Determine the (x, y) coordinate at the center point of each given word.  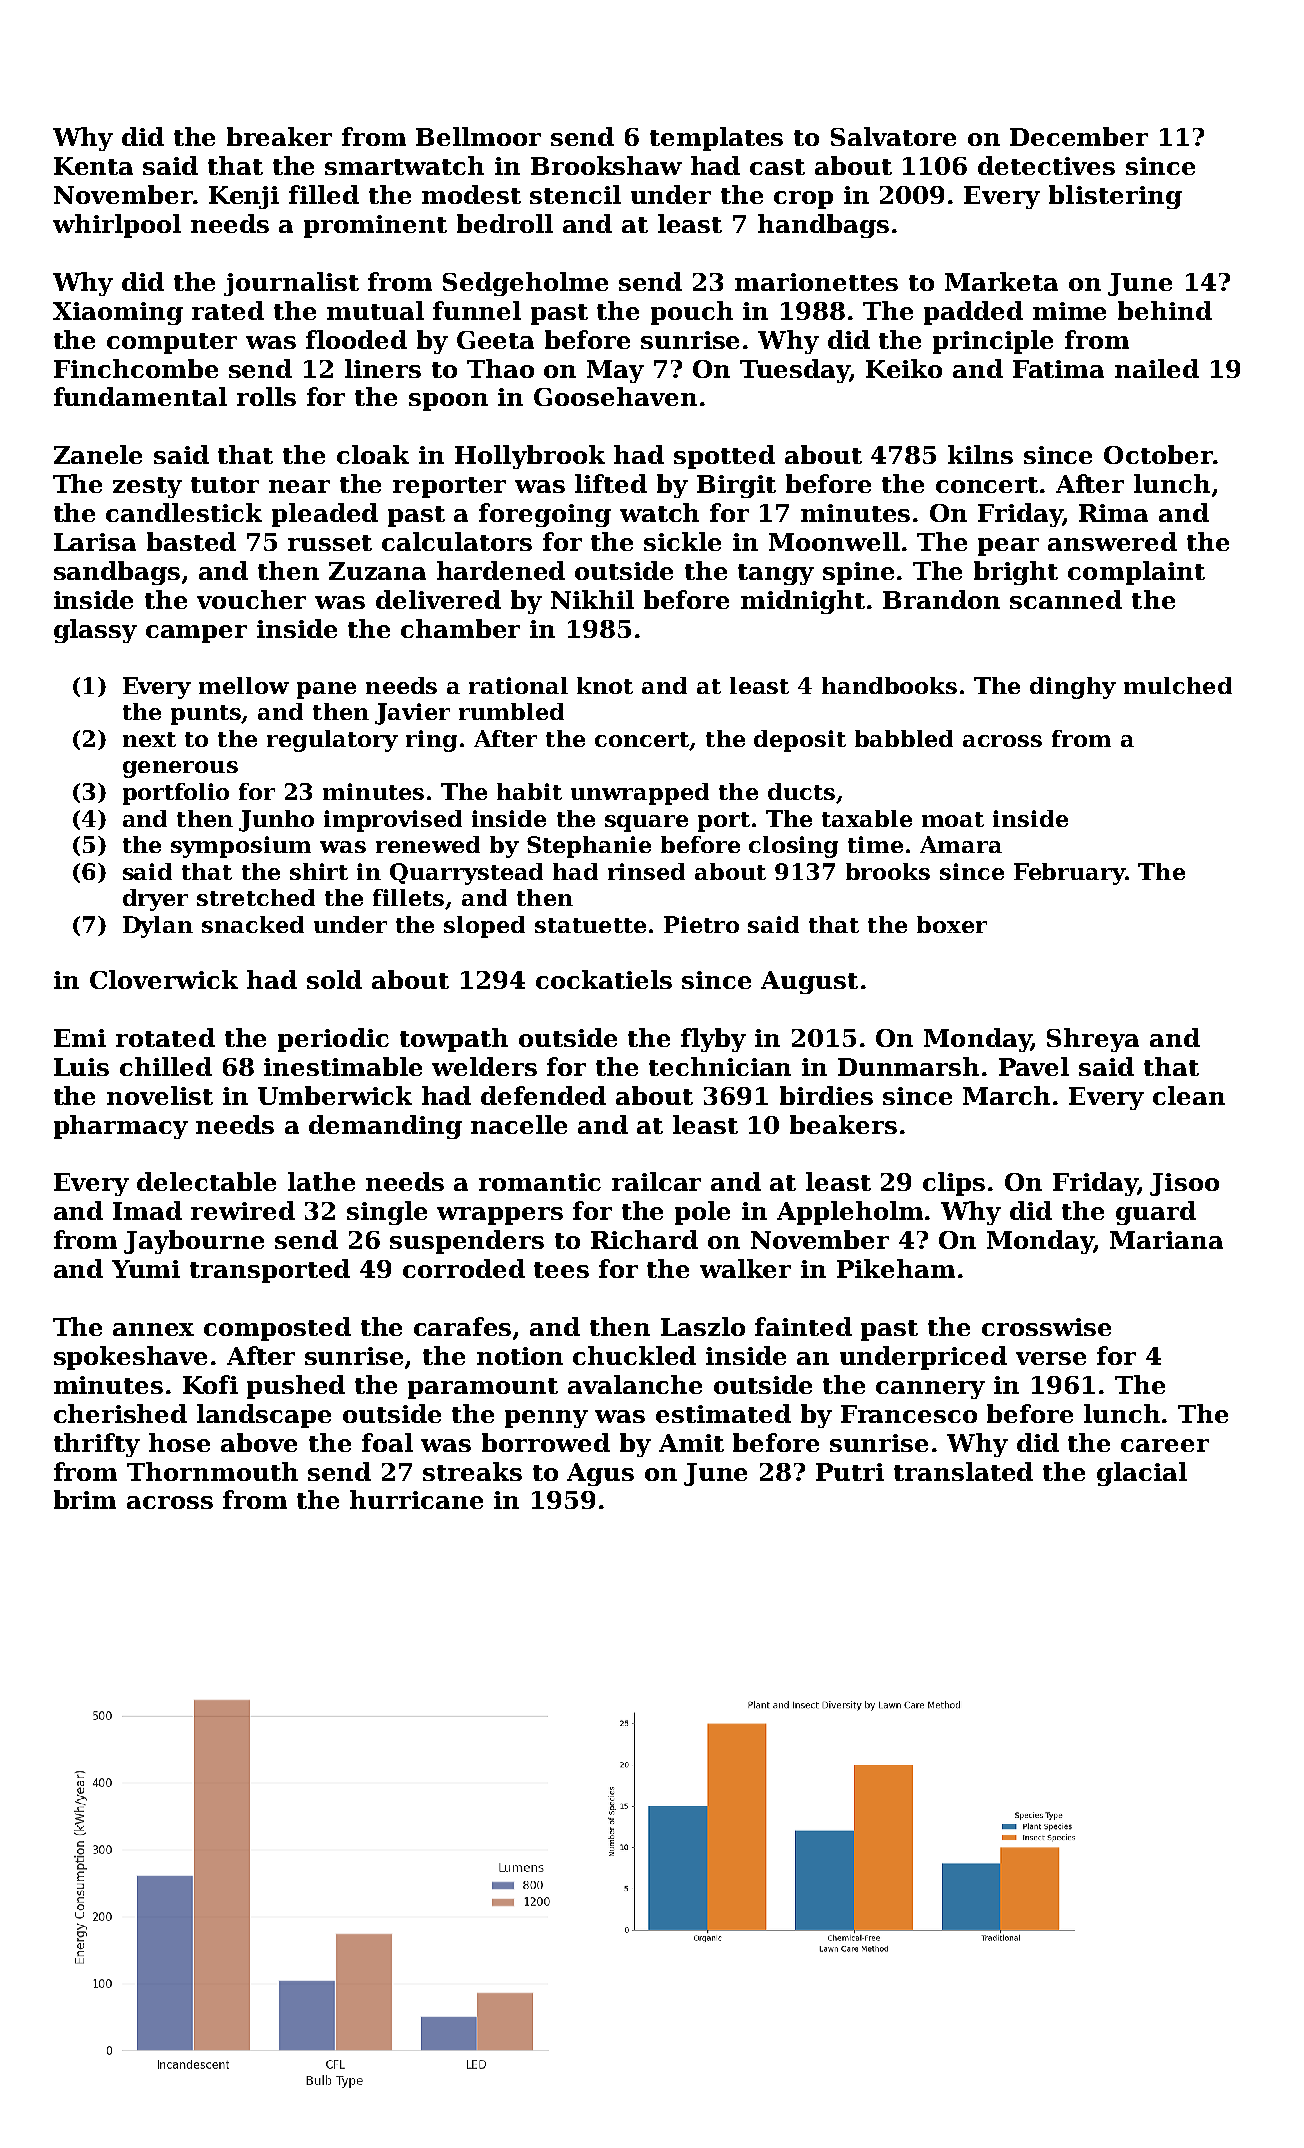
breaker (279, 136)
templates (716, 139)
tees (561, 1270)
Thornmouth (212, 1471)
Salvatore (893, 136)
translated (963, 1471)
